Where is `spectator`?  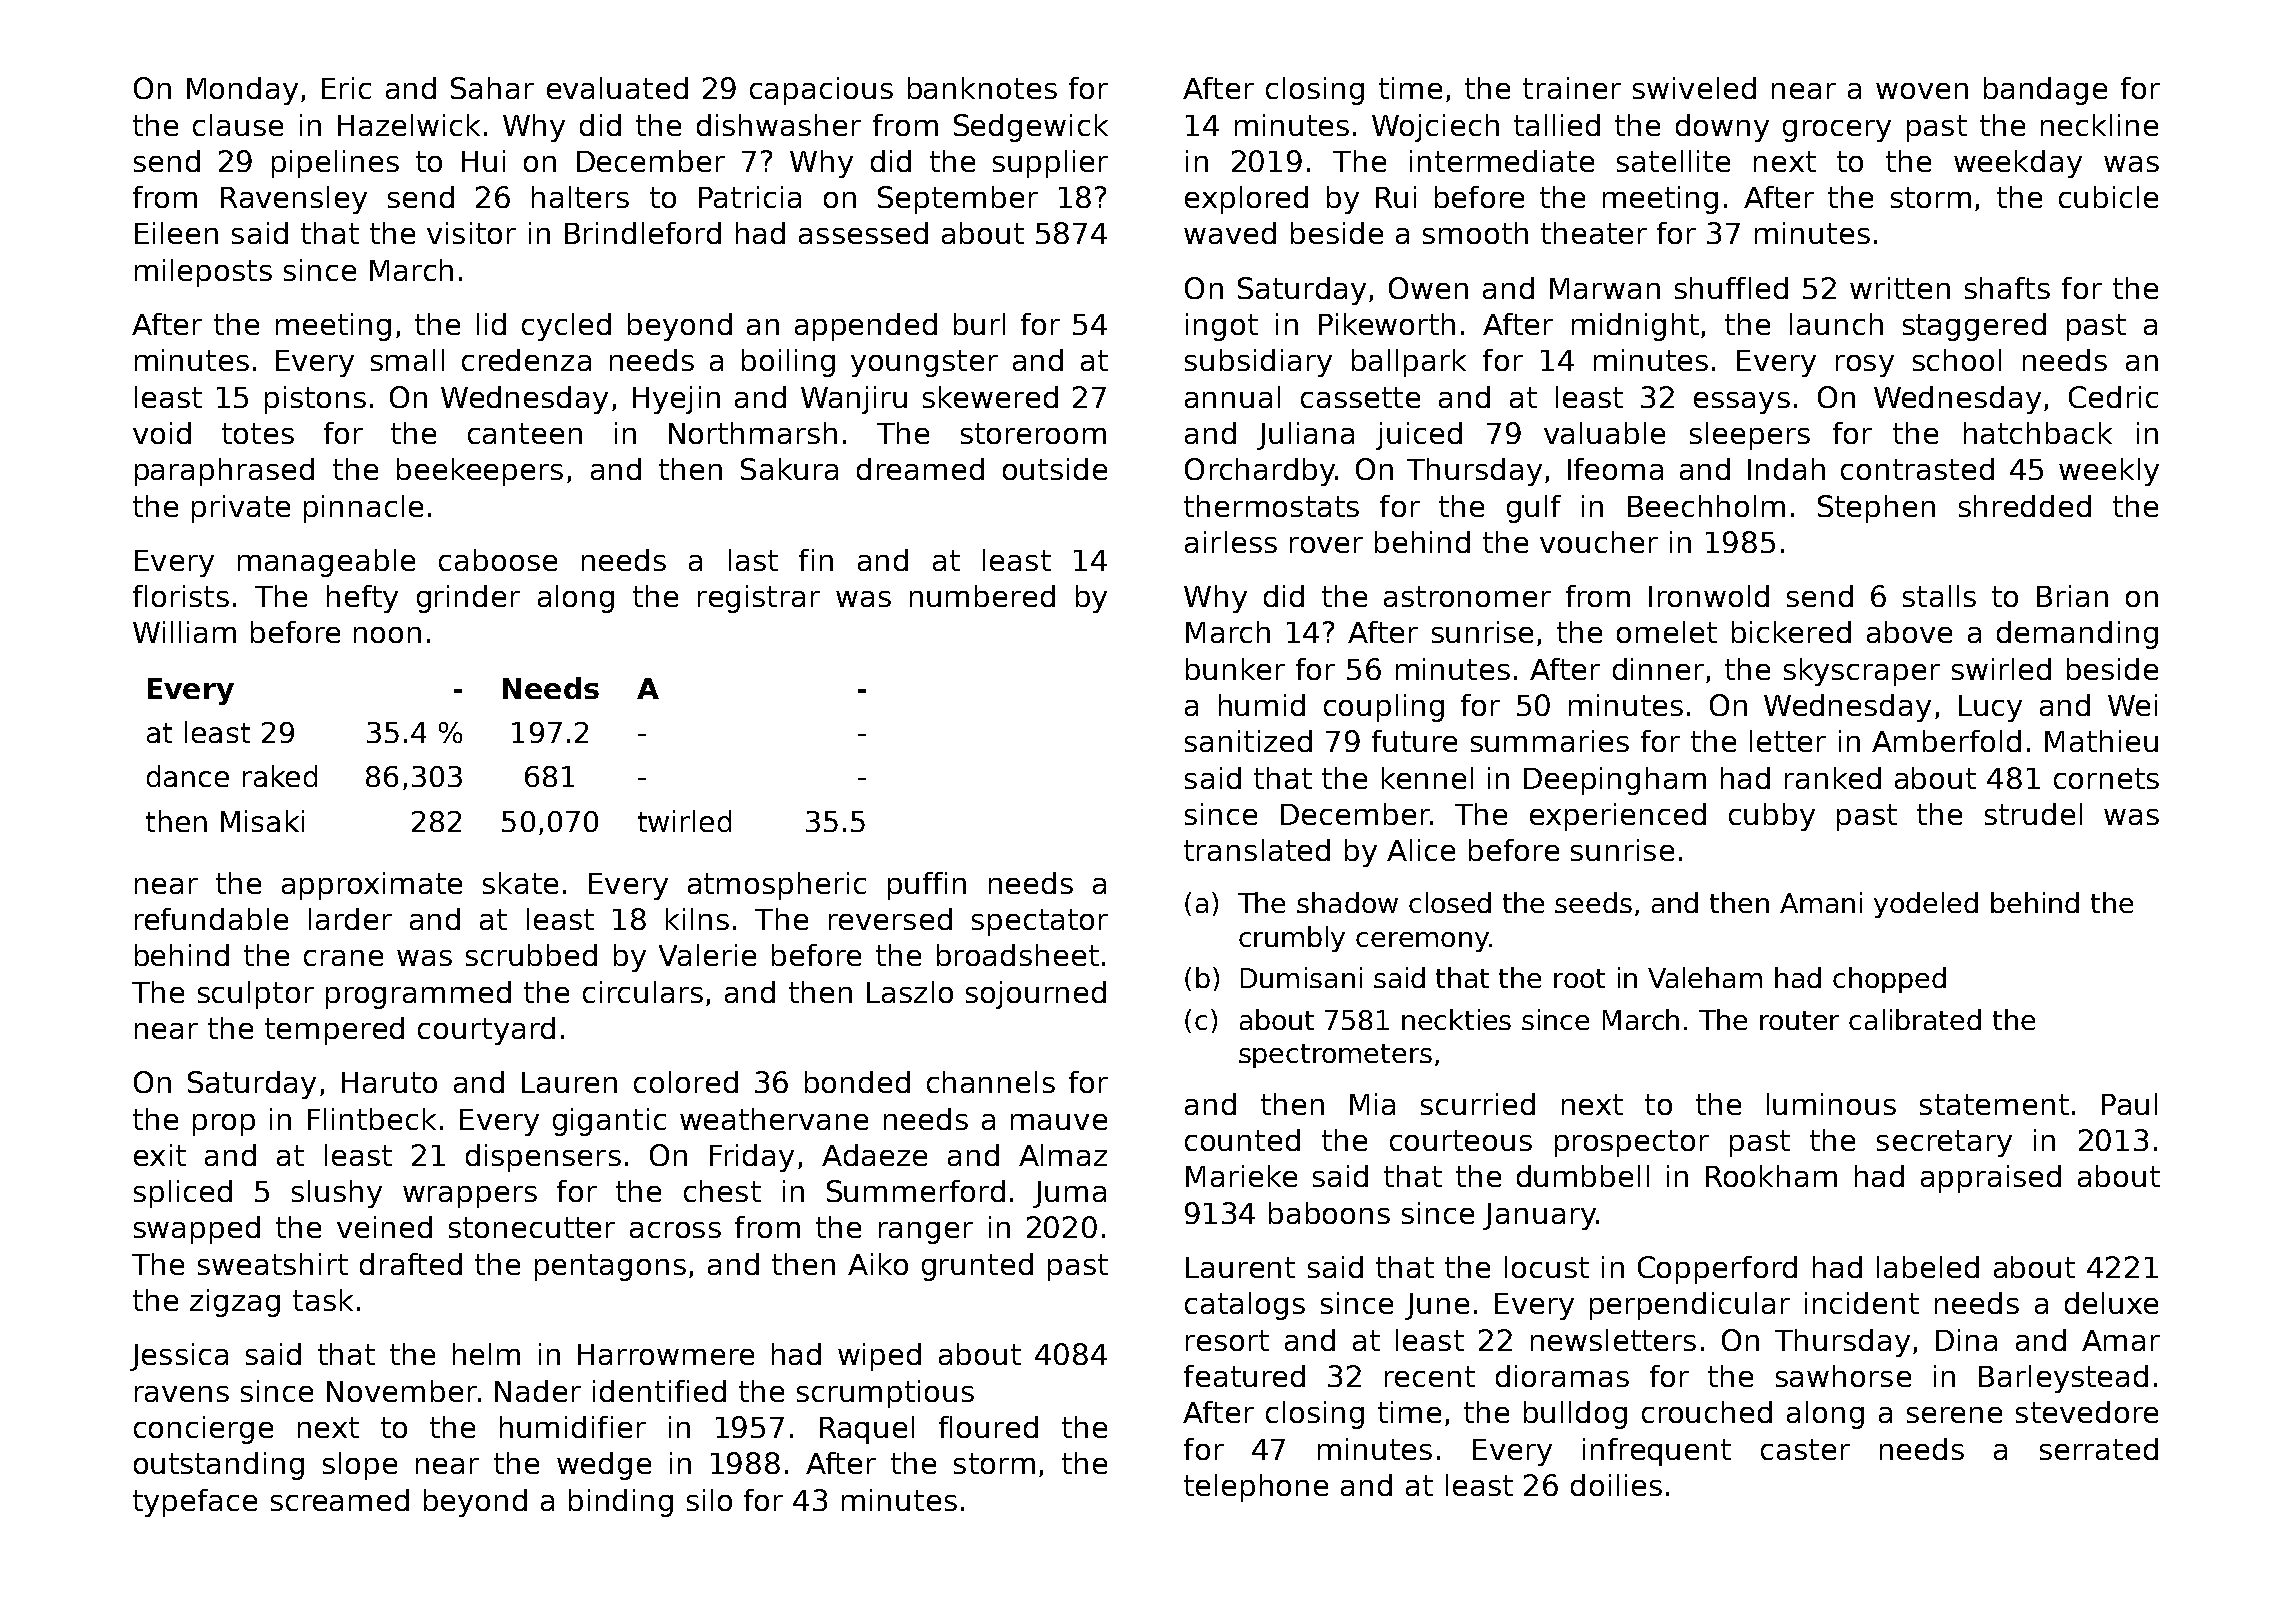
spectator is located at coordinates (1040, 922).
